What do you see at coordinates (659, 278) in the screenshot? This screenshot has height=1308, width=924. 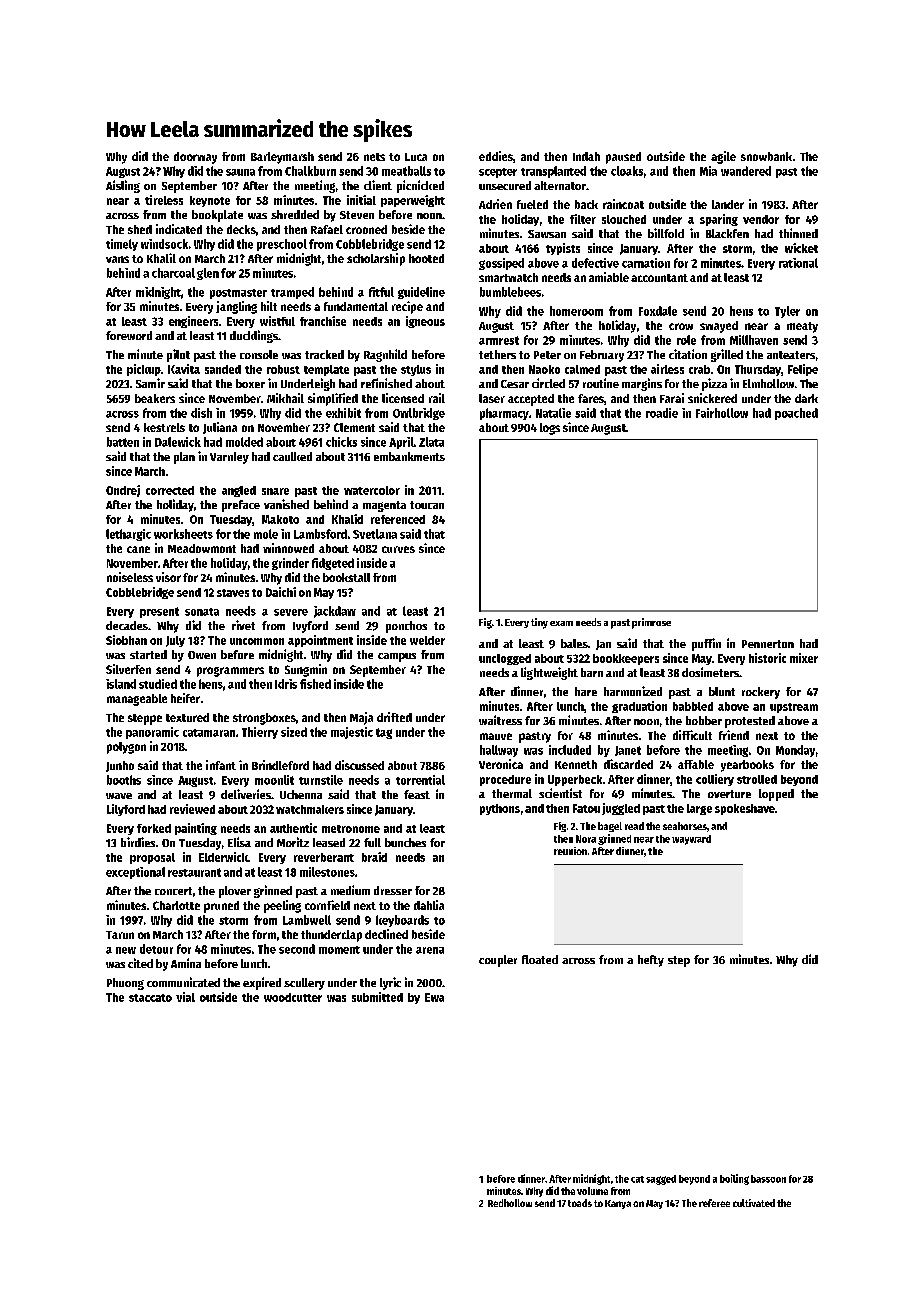 I see `accountant` at bounding box center [659, 278].
